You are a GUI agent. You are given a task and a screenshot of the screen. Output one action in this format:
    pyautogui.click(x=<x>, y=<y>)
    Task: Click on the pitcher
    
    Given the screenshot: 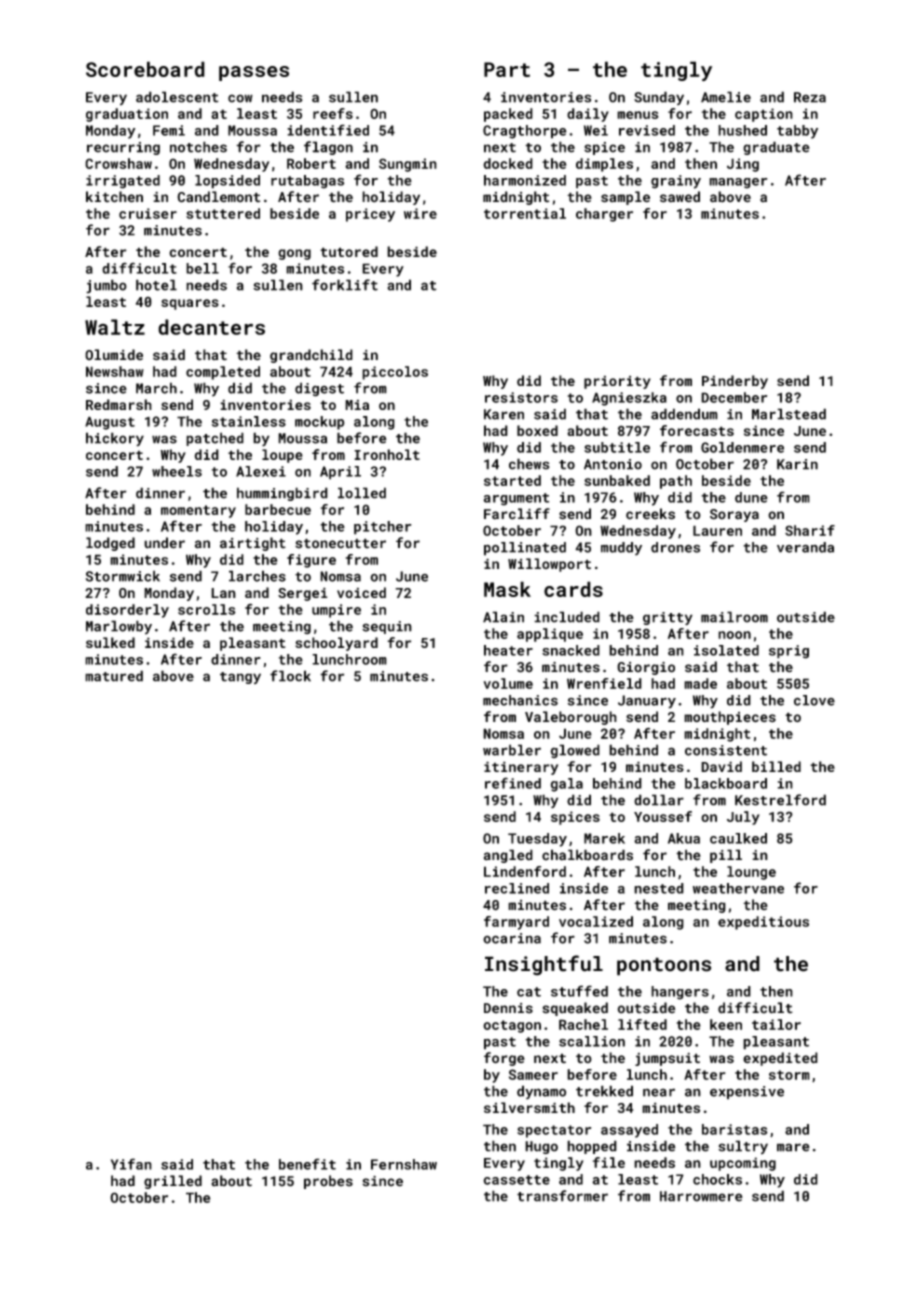 What is the action you would take?
    pyautogui.click(x=383, y=528)
